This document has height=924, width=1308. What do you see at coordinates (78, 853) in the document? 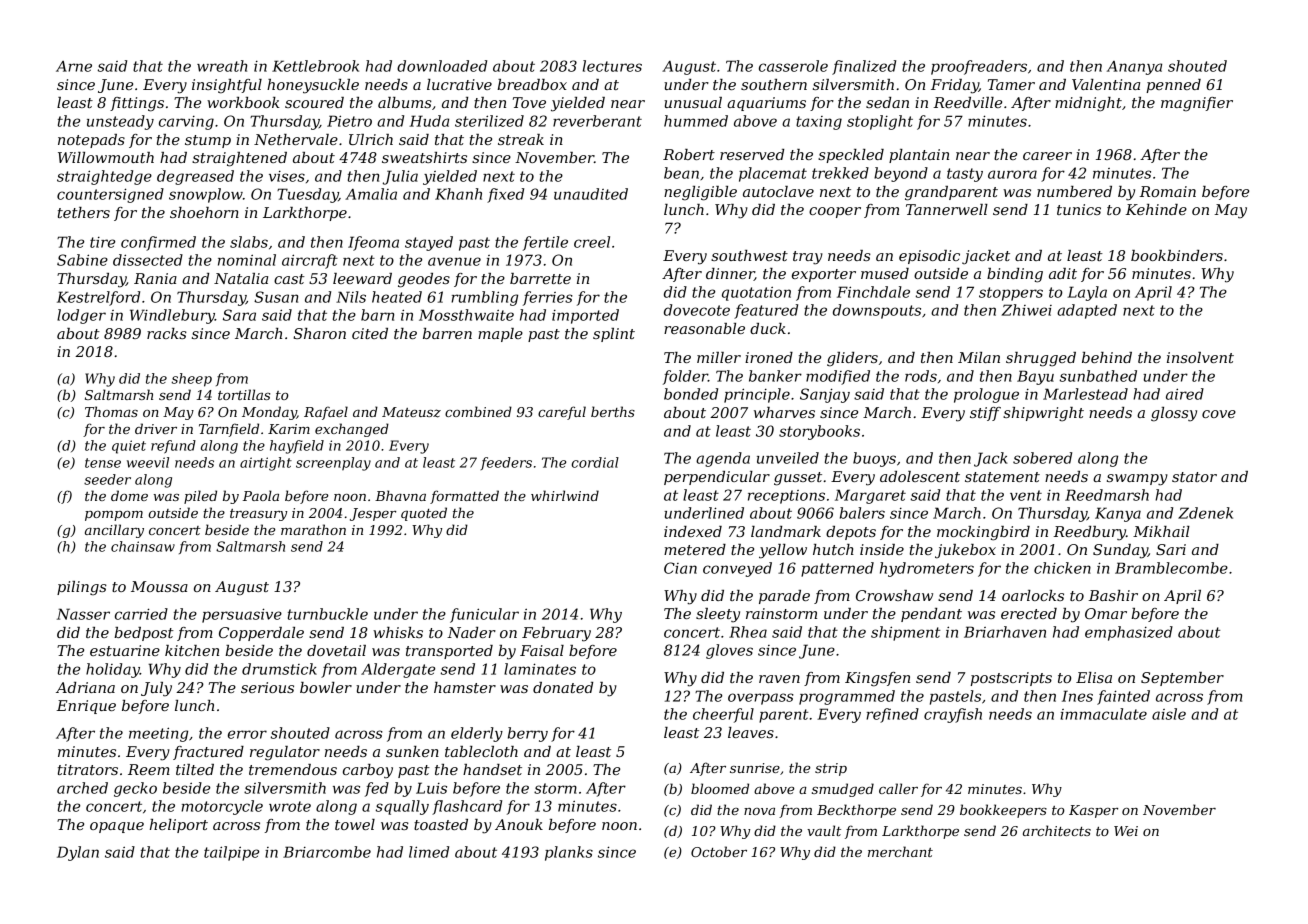
I see `Dylan` at bounding box center [78, 853].
